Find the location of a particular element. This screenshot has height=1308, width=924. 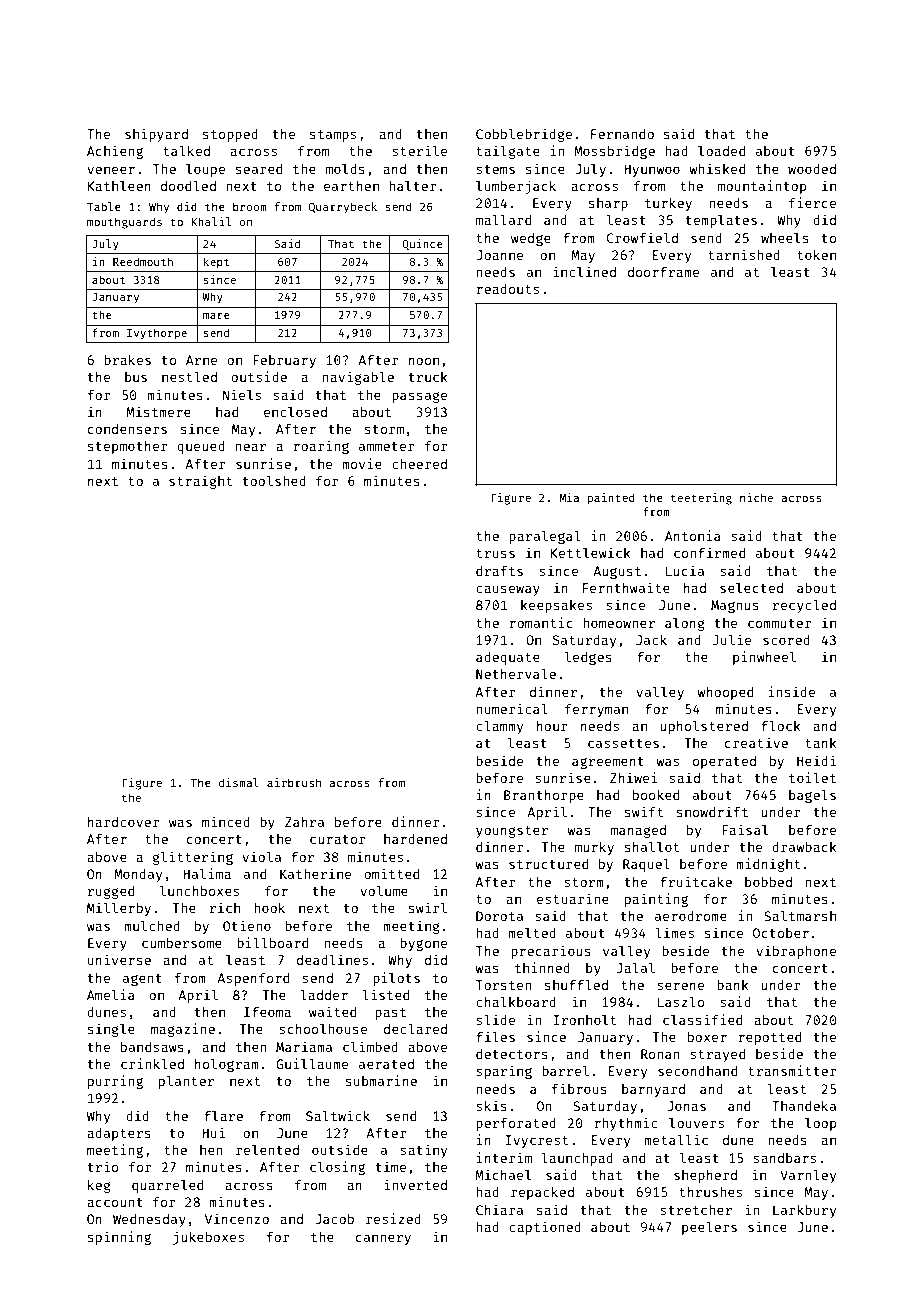

shipyard is located at coordinates (156, 135).
